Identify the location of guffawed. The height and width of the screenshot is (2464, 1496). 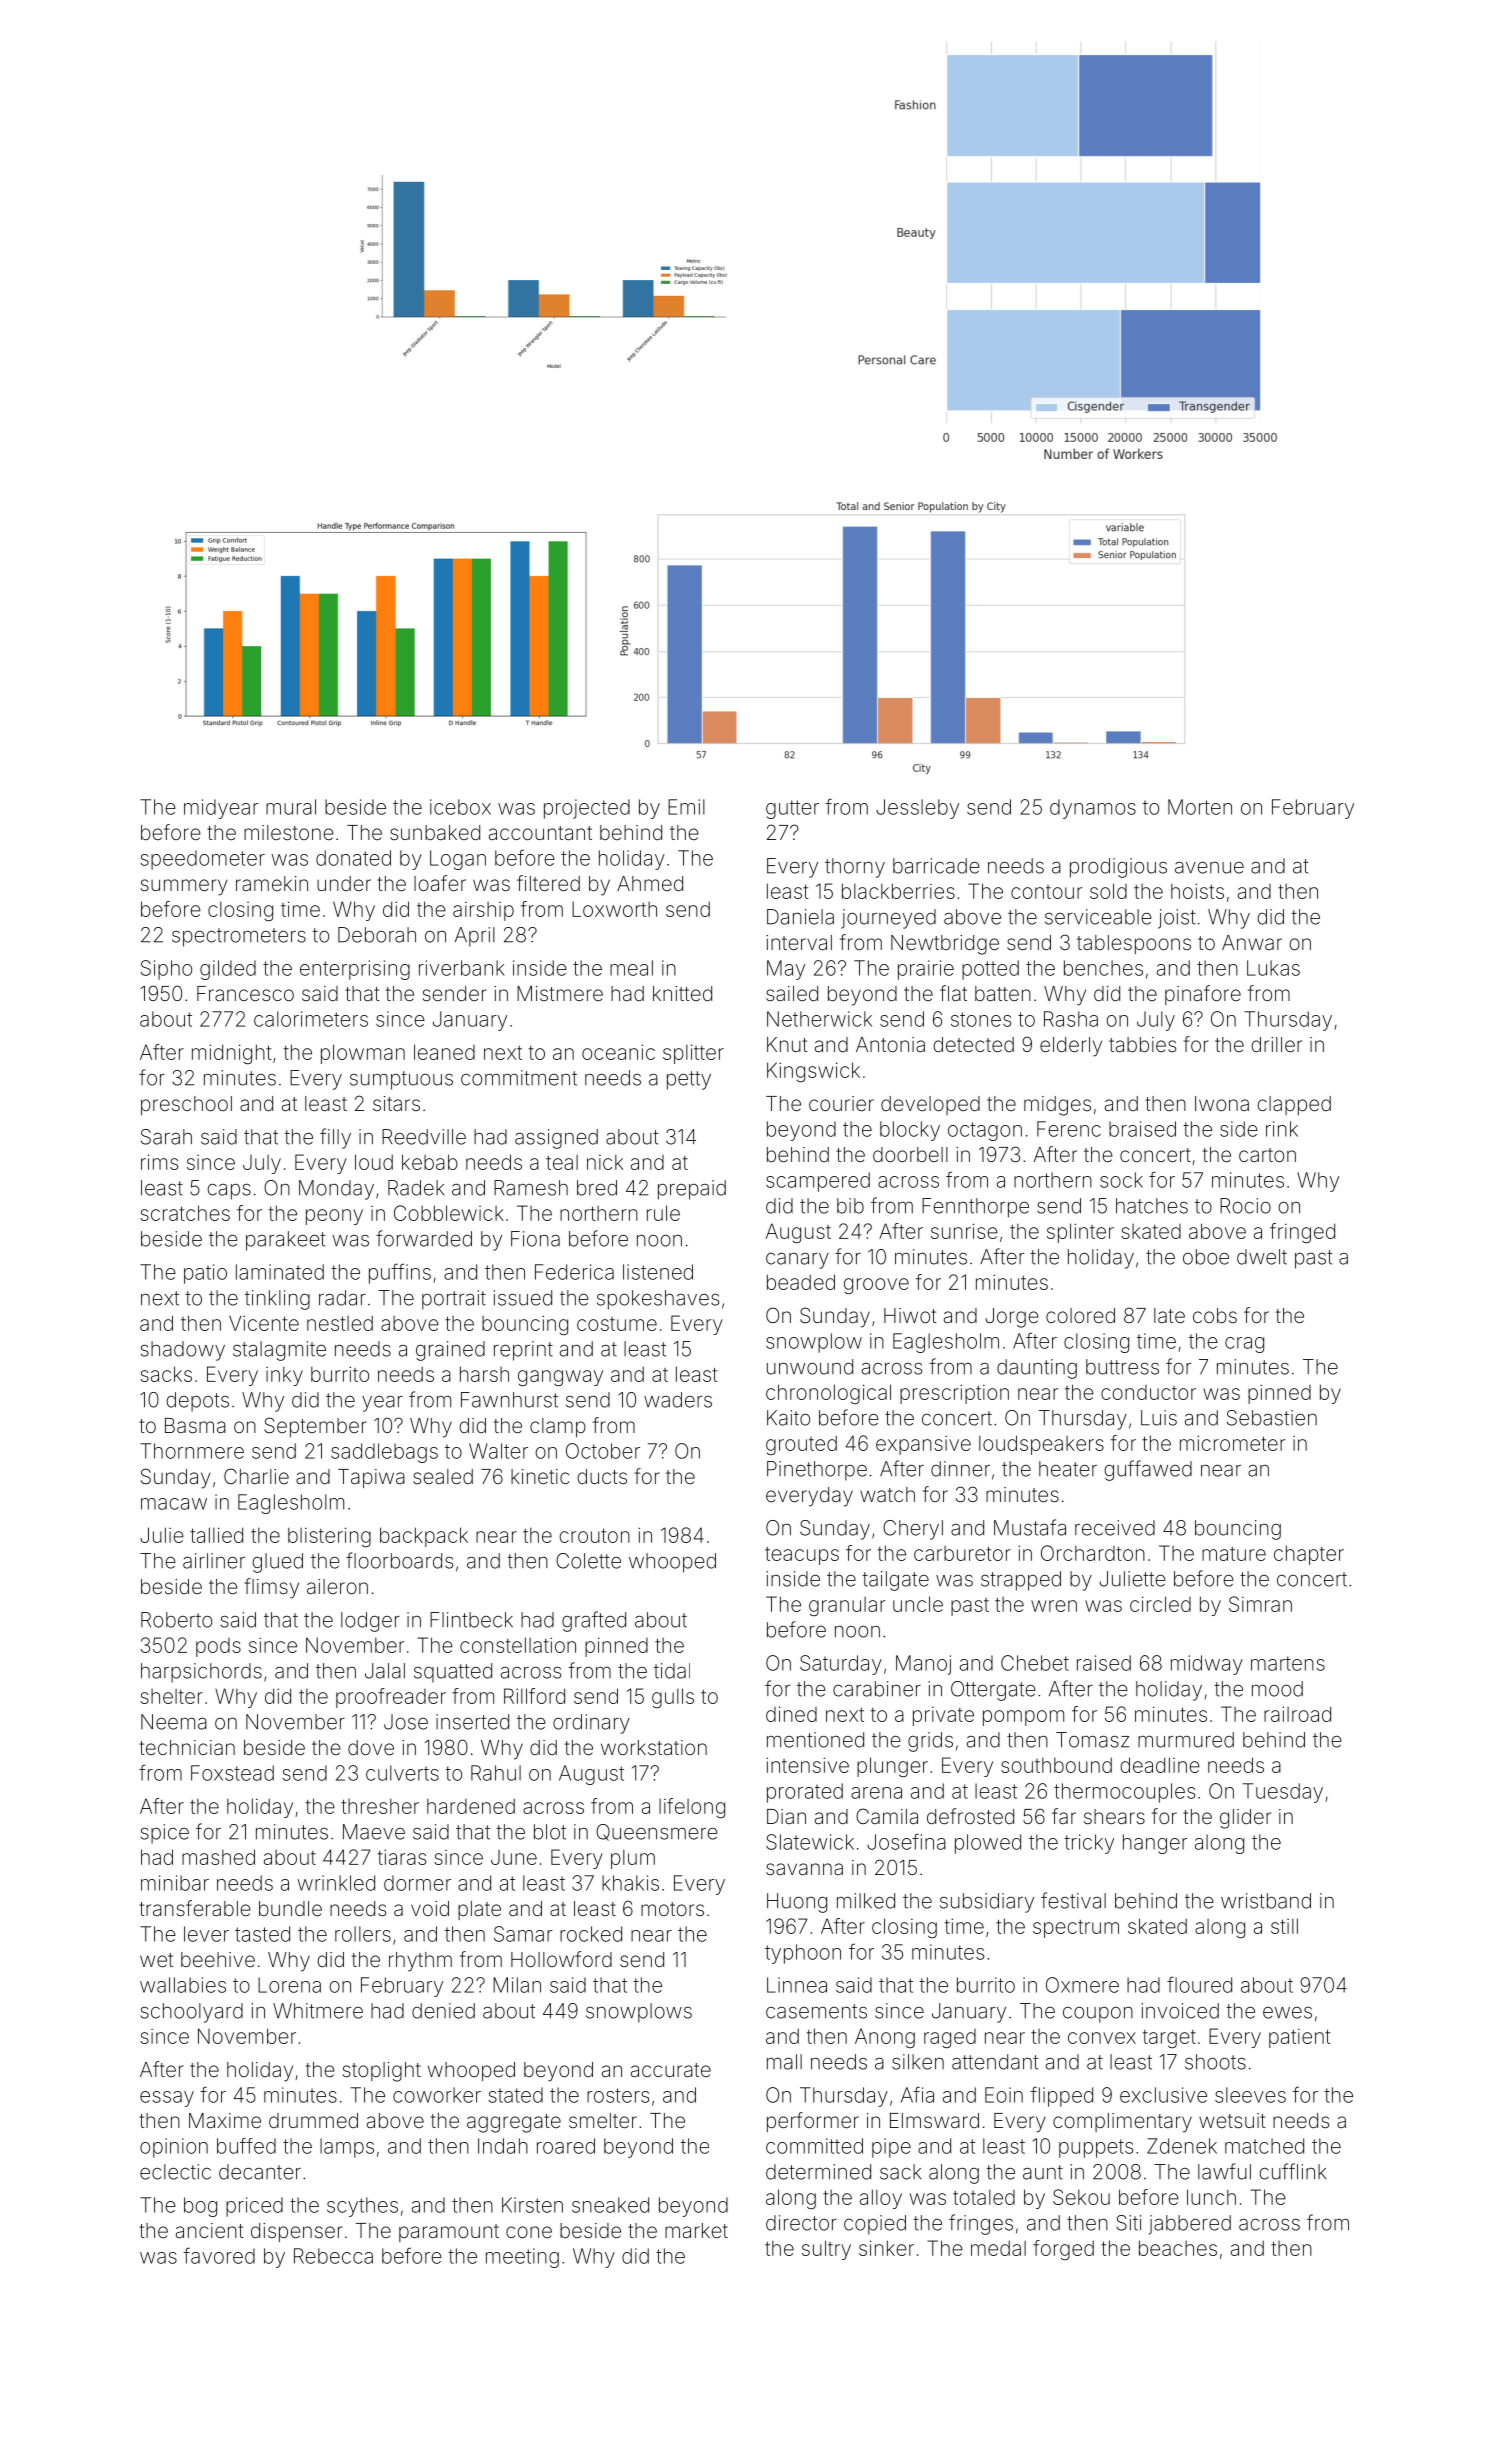
(1148, 1470).
